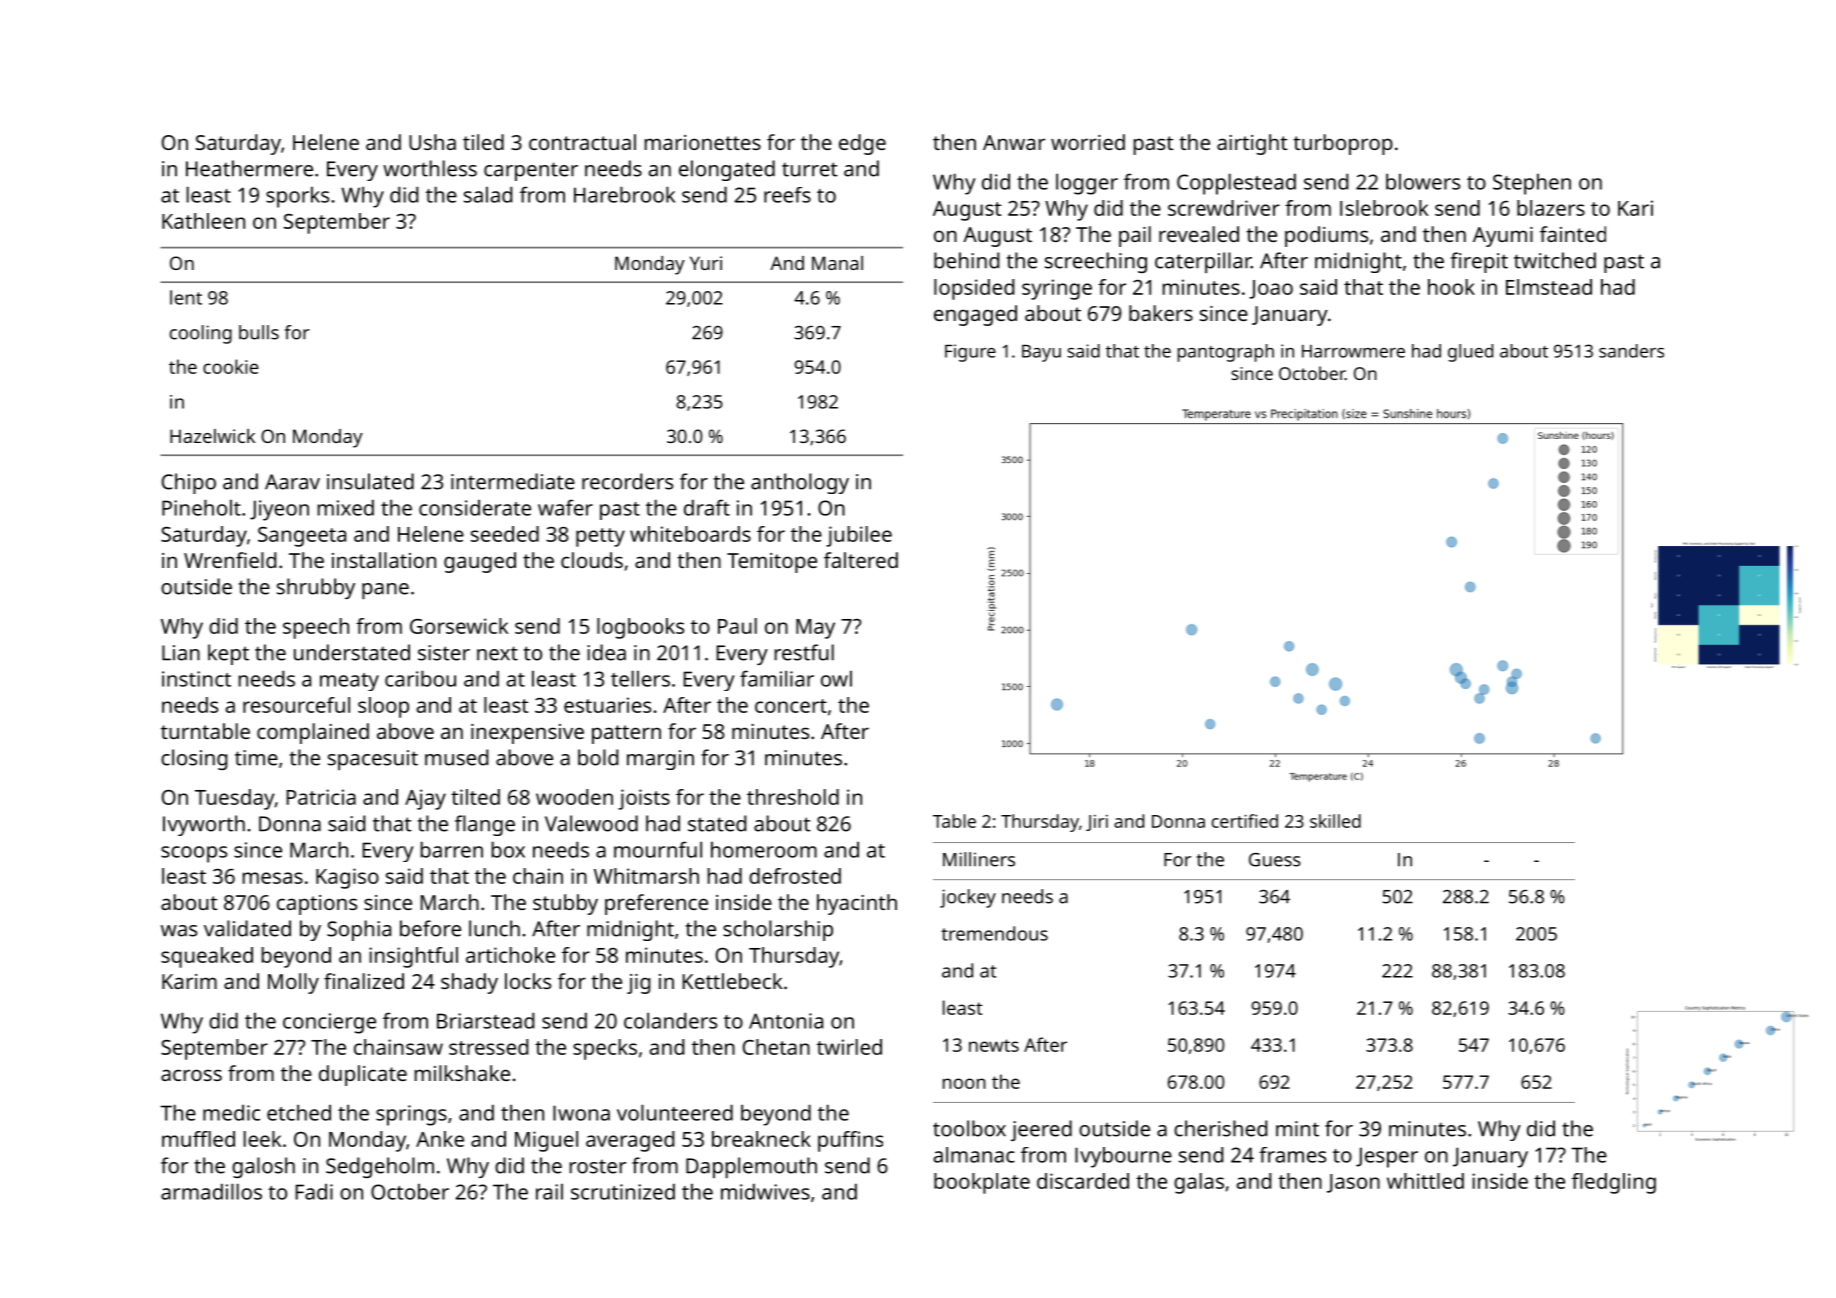  I want to click on springs, so click(411, 1115).
